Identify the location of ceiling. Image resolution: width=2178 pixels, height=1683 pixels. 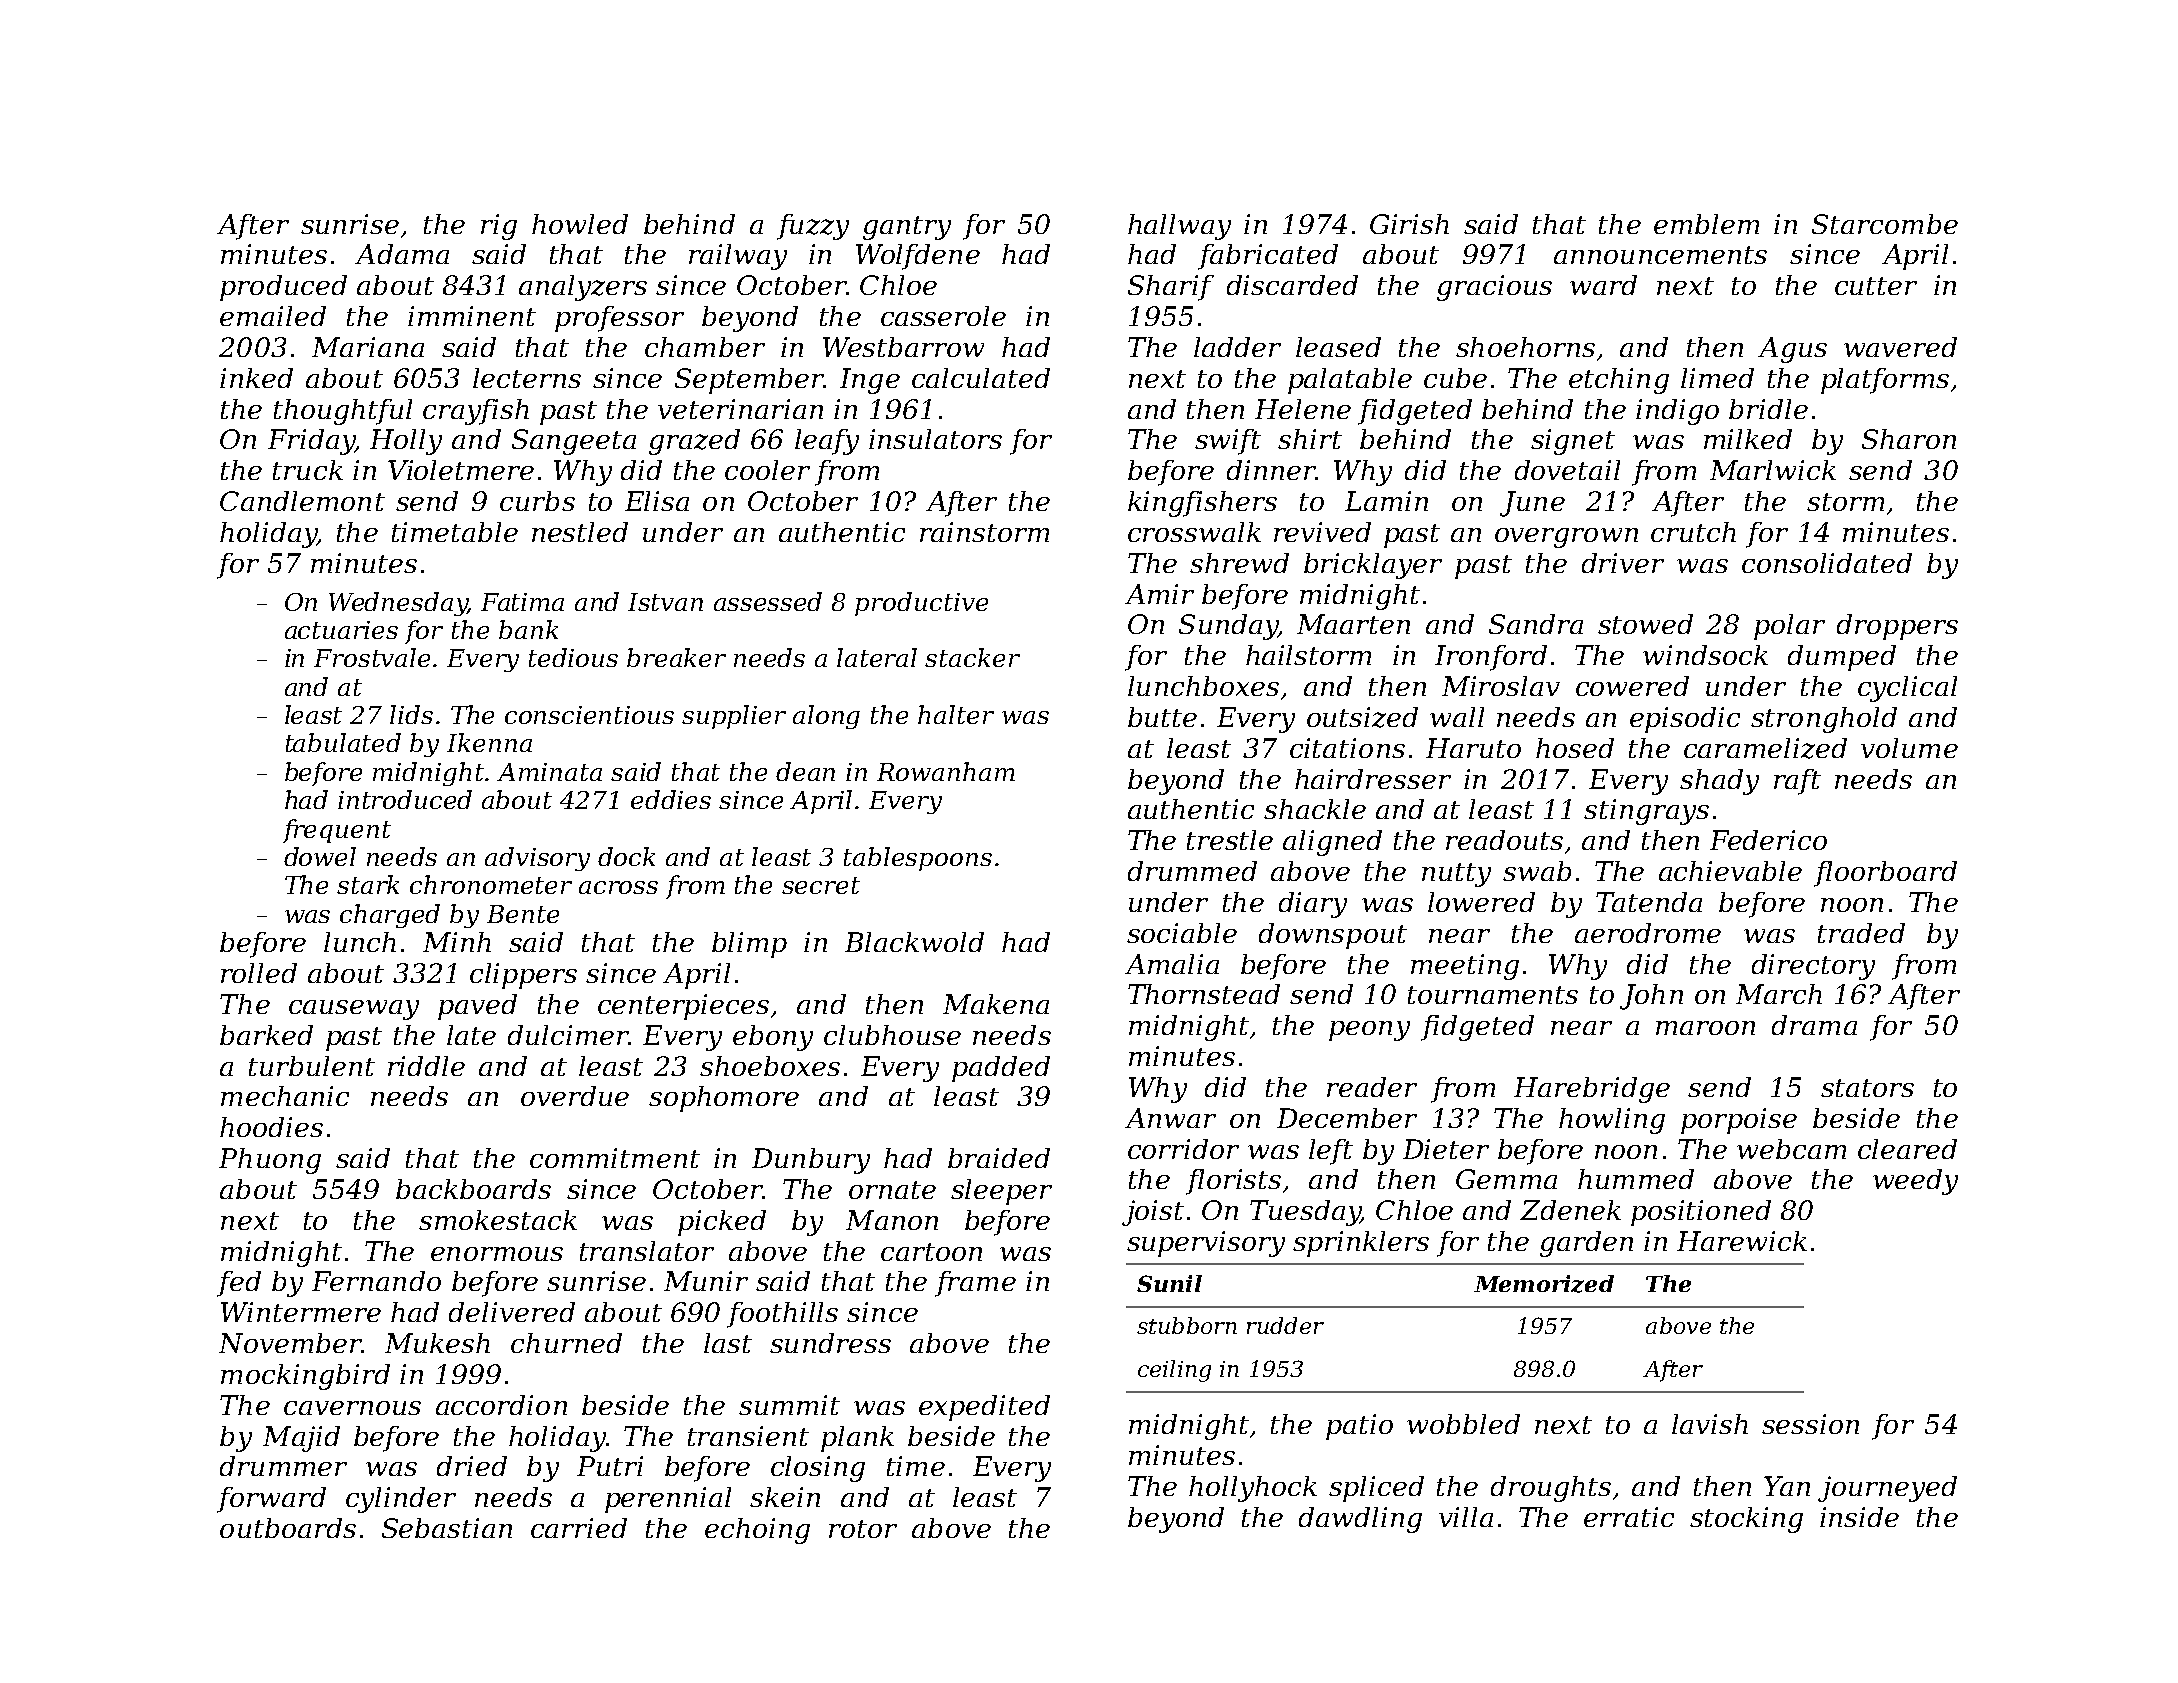
(1174, 1371).
